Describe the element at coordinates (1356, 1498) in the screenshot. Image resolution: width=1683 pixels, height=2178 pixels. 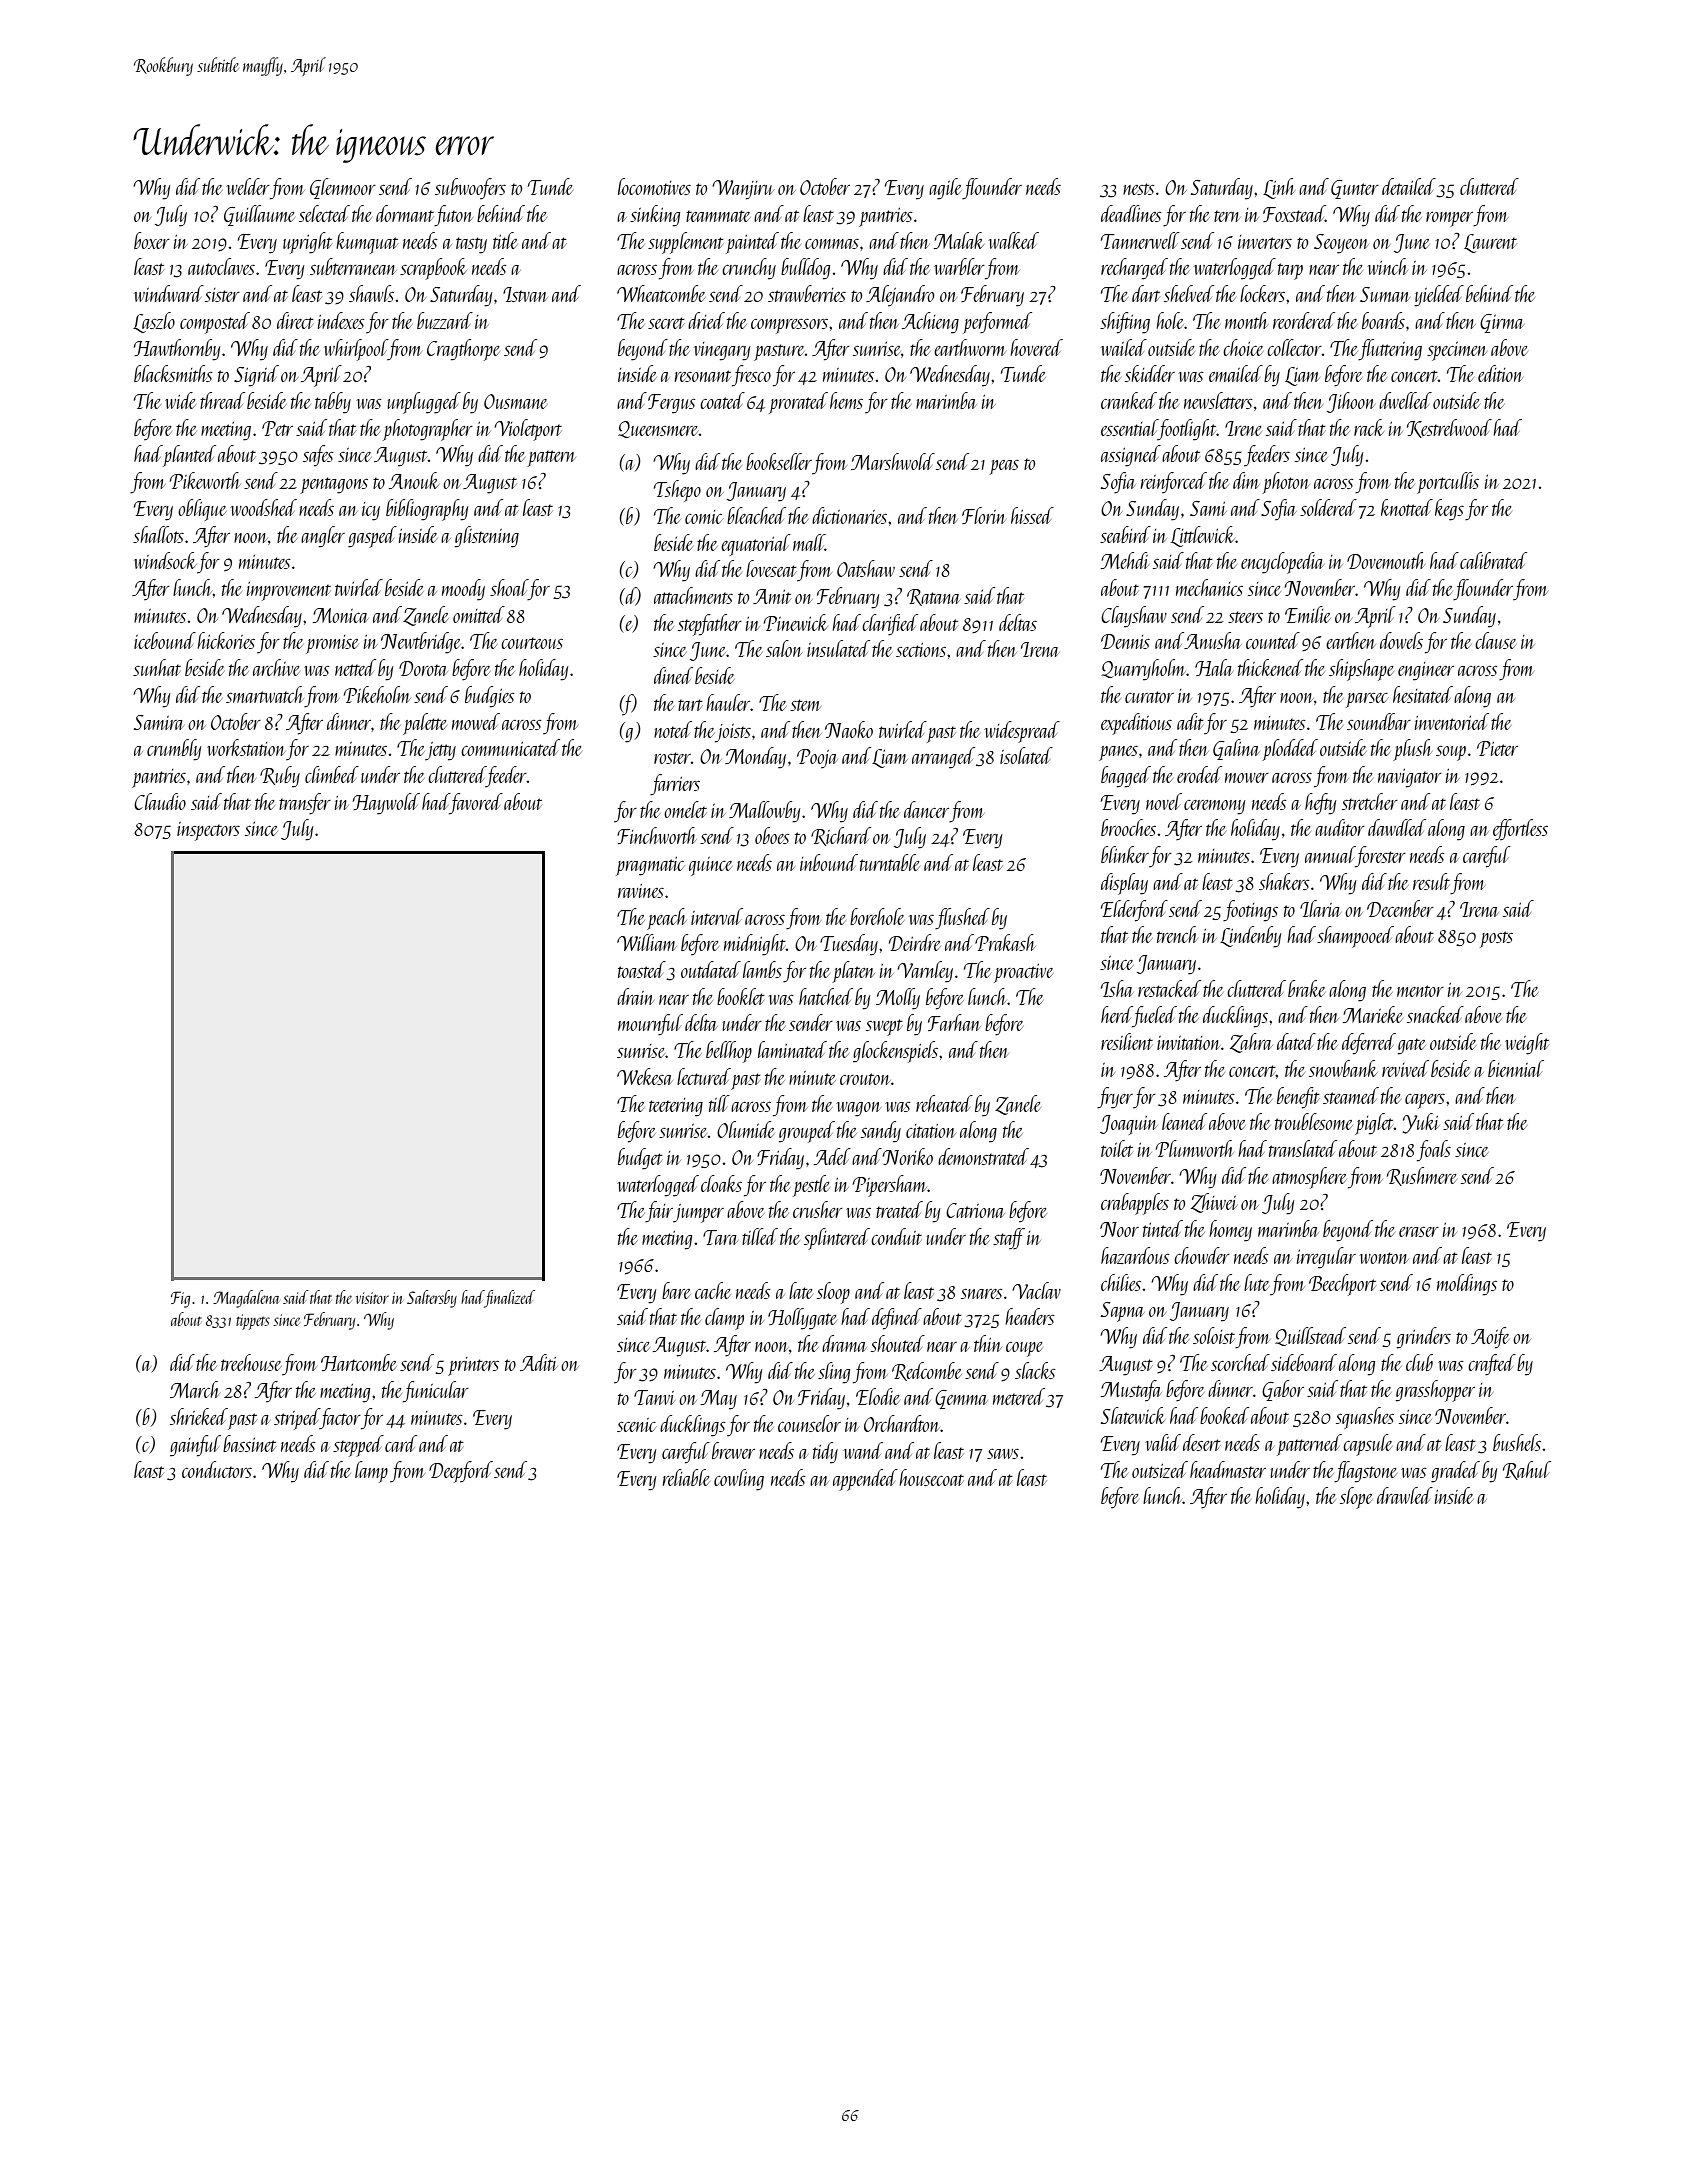
I see `slope` at that location.
